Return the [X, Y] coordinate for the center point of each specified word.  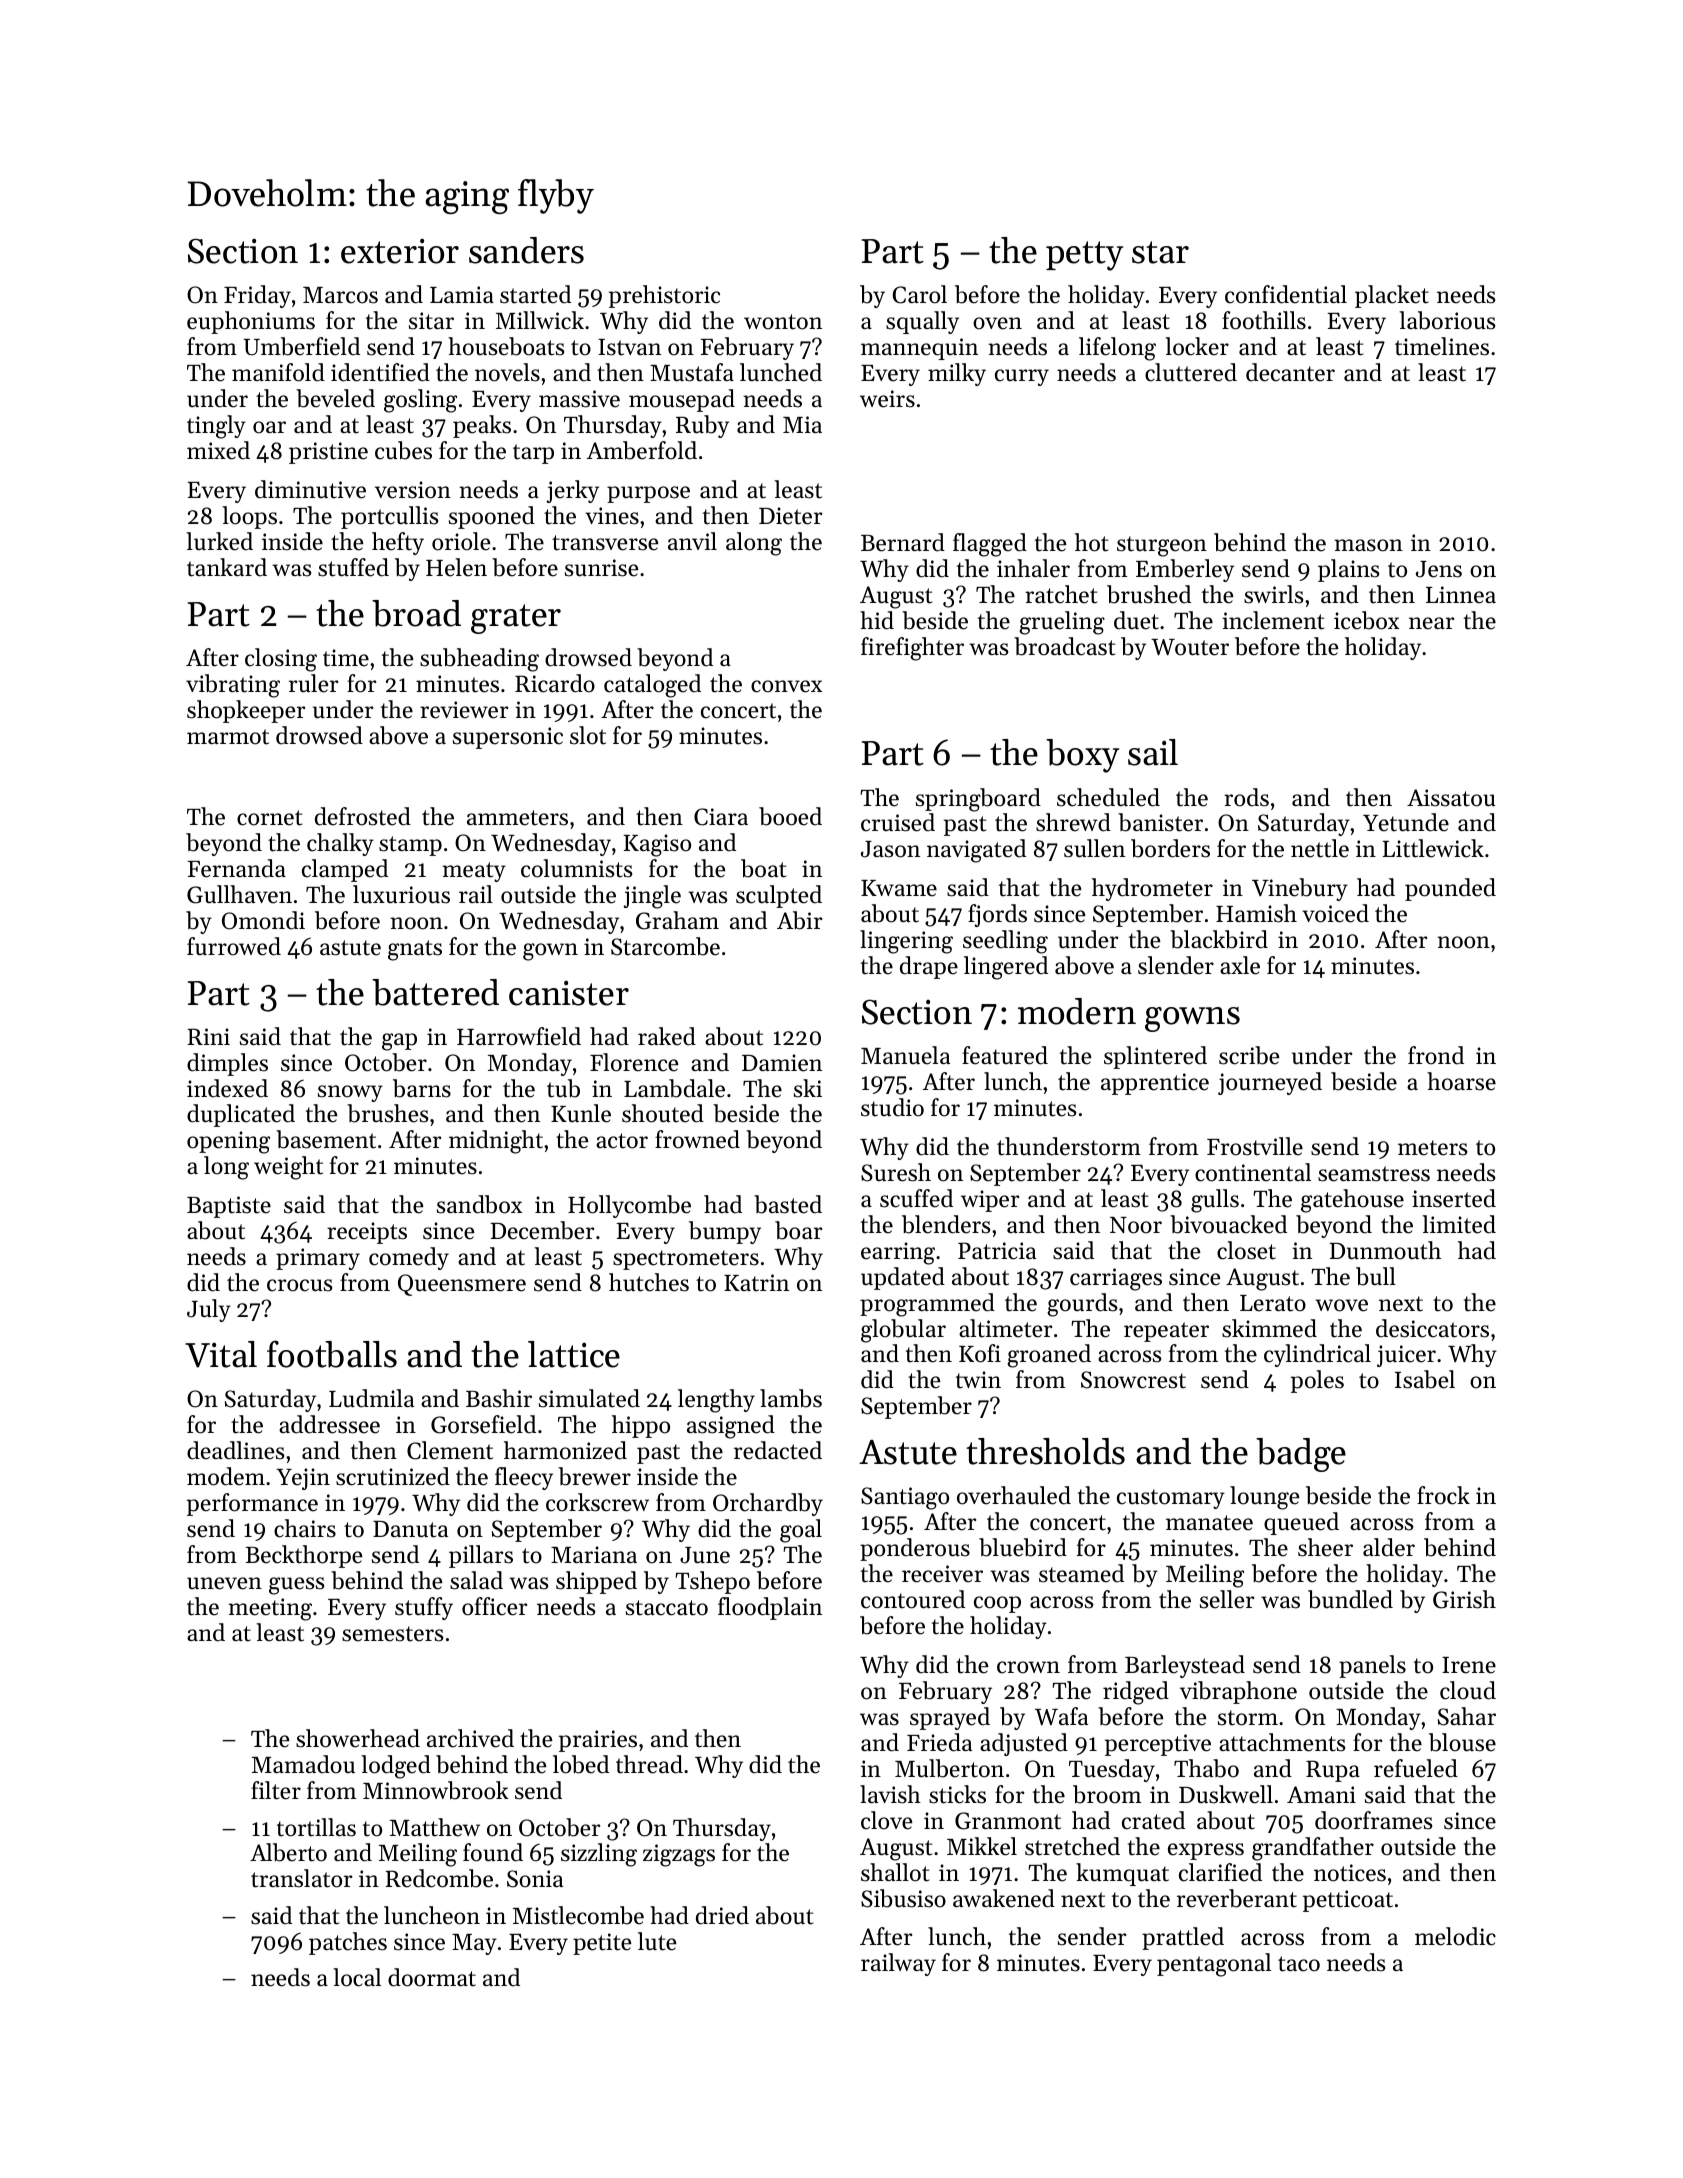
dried [722, 1915]
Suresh [896, 1172]
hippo [641, 1426]
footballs [332, 1354]
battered [435, 992]
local [357, 1977]
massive [579, 399]
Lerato [1273, 1303]
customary [1171, 1499]
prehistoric [664, 296]
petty [1084, 256]
